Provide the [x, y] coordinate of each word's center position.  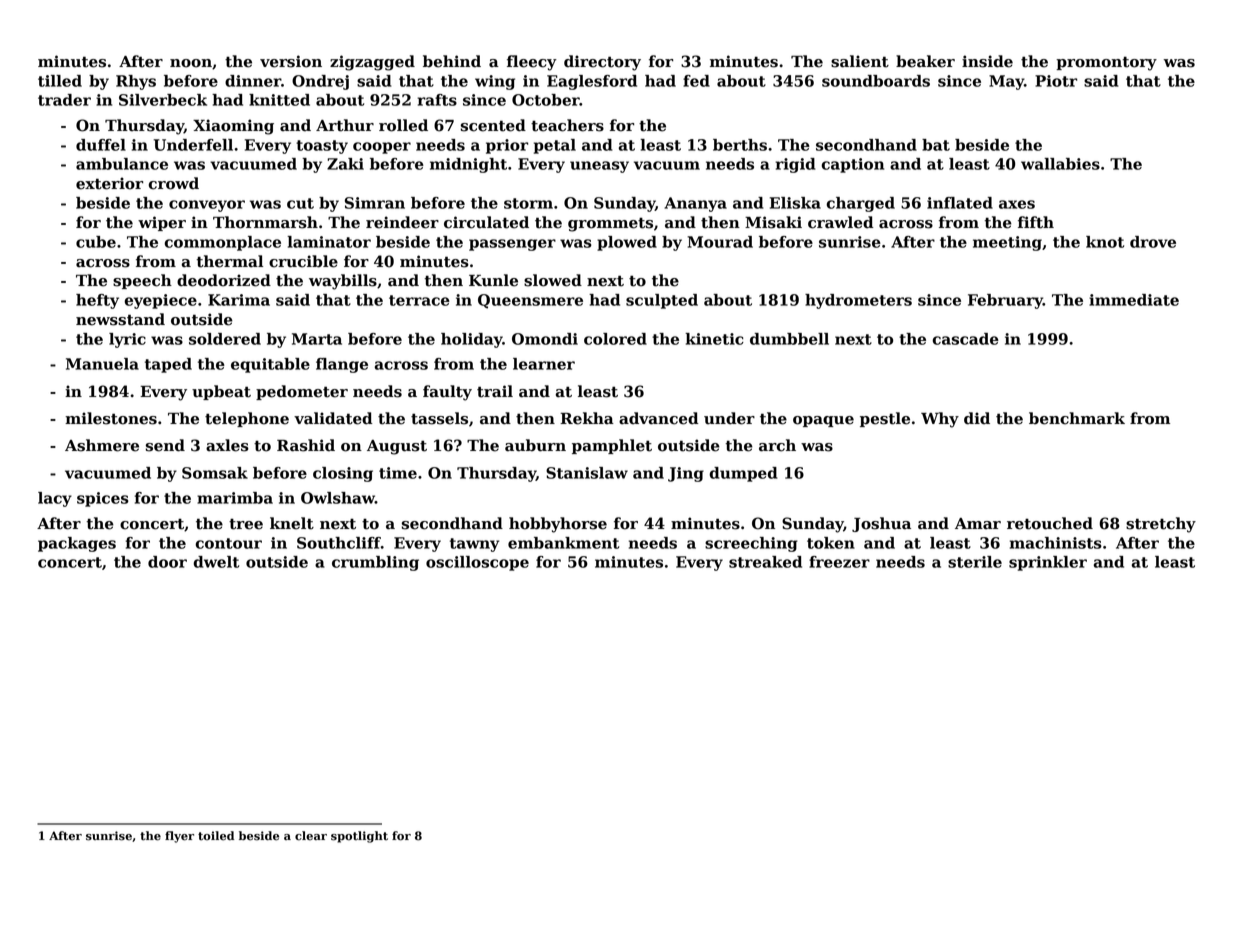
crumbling [375, 563]
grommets [610, 225]
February [1005, 301]
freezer [839, 562]
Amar [978, 523]
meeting [1007, 243]
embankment [563, 543]
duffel [101, 145]
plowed [627, 243]
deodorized [224, 280]
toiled [216, 836]
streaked [765, 562]
